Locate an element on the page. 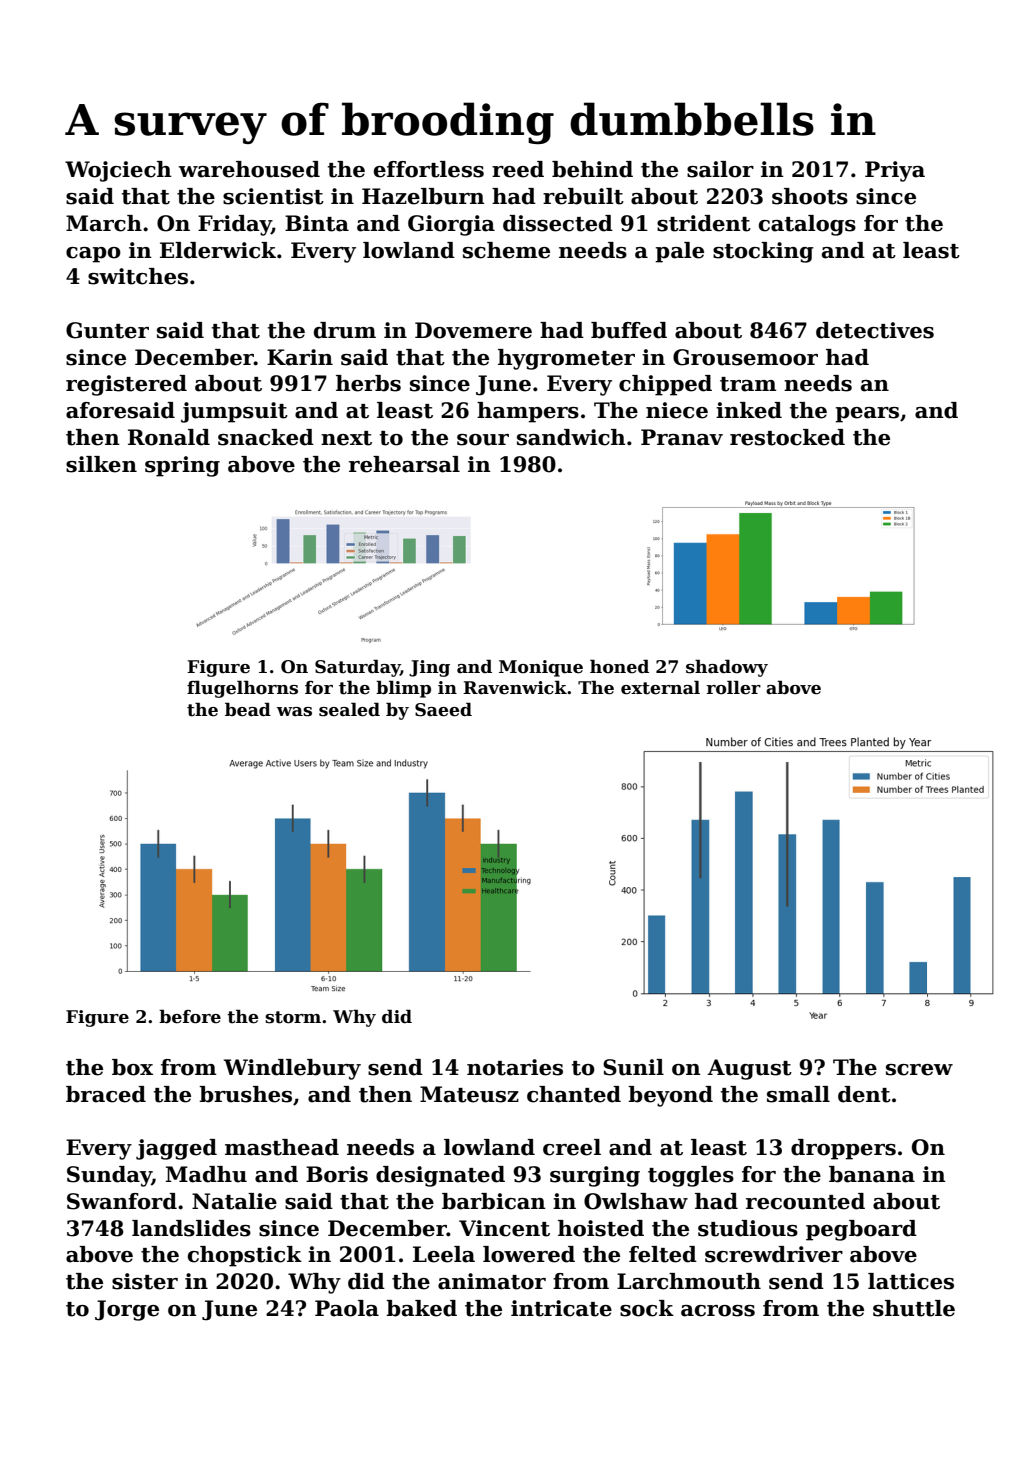 The width and height of the document is (1026, 1457). Giorgia is located at coordinates (451, 225).
